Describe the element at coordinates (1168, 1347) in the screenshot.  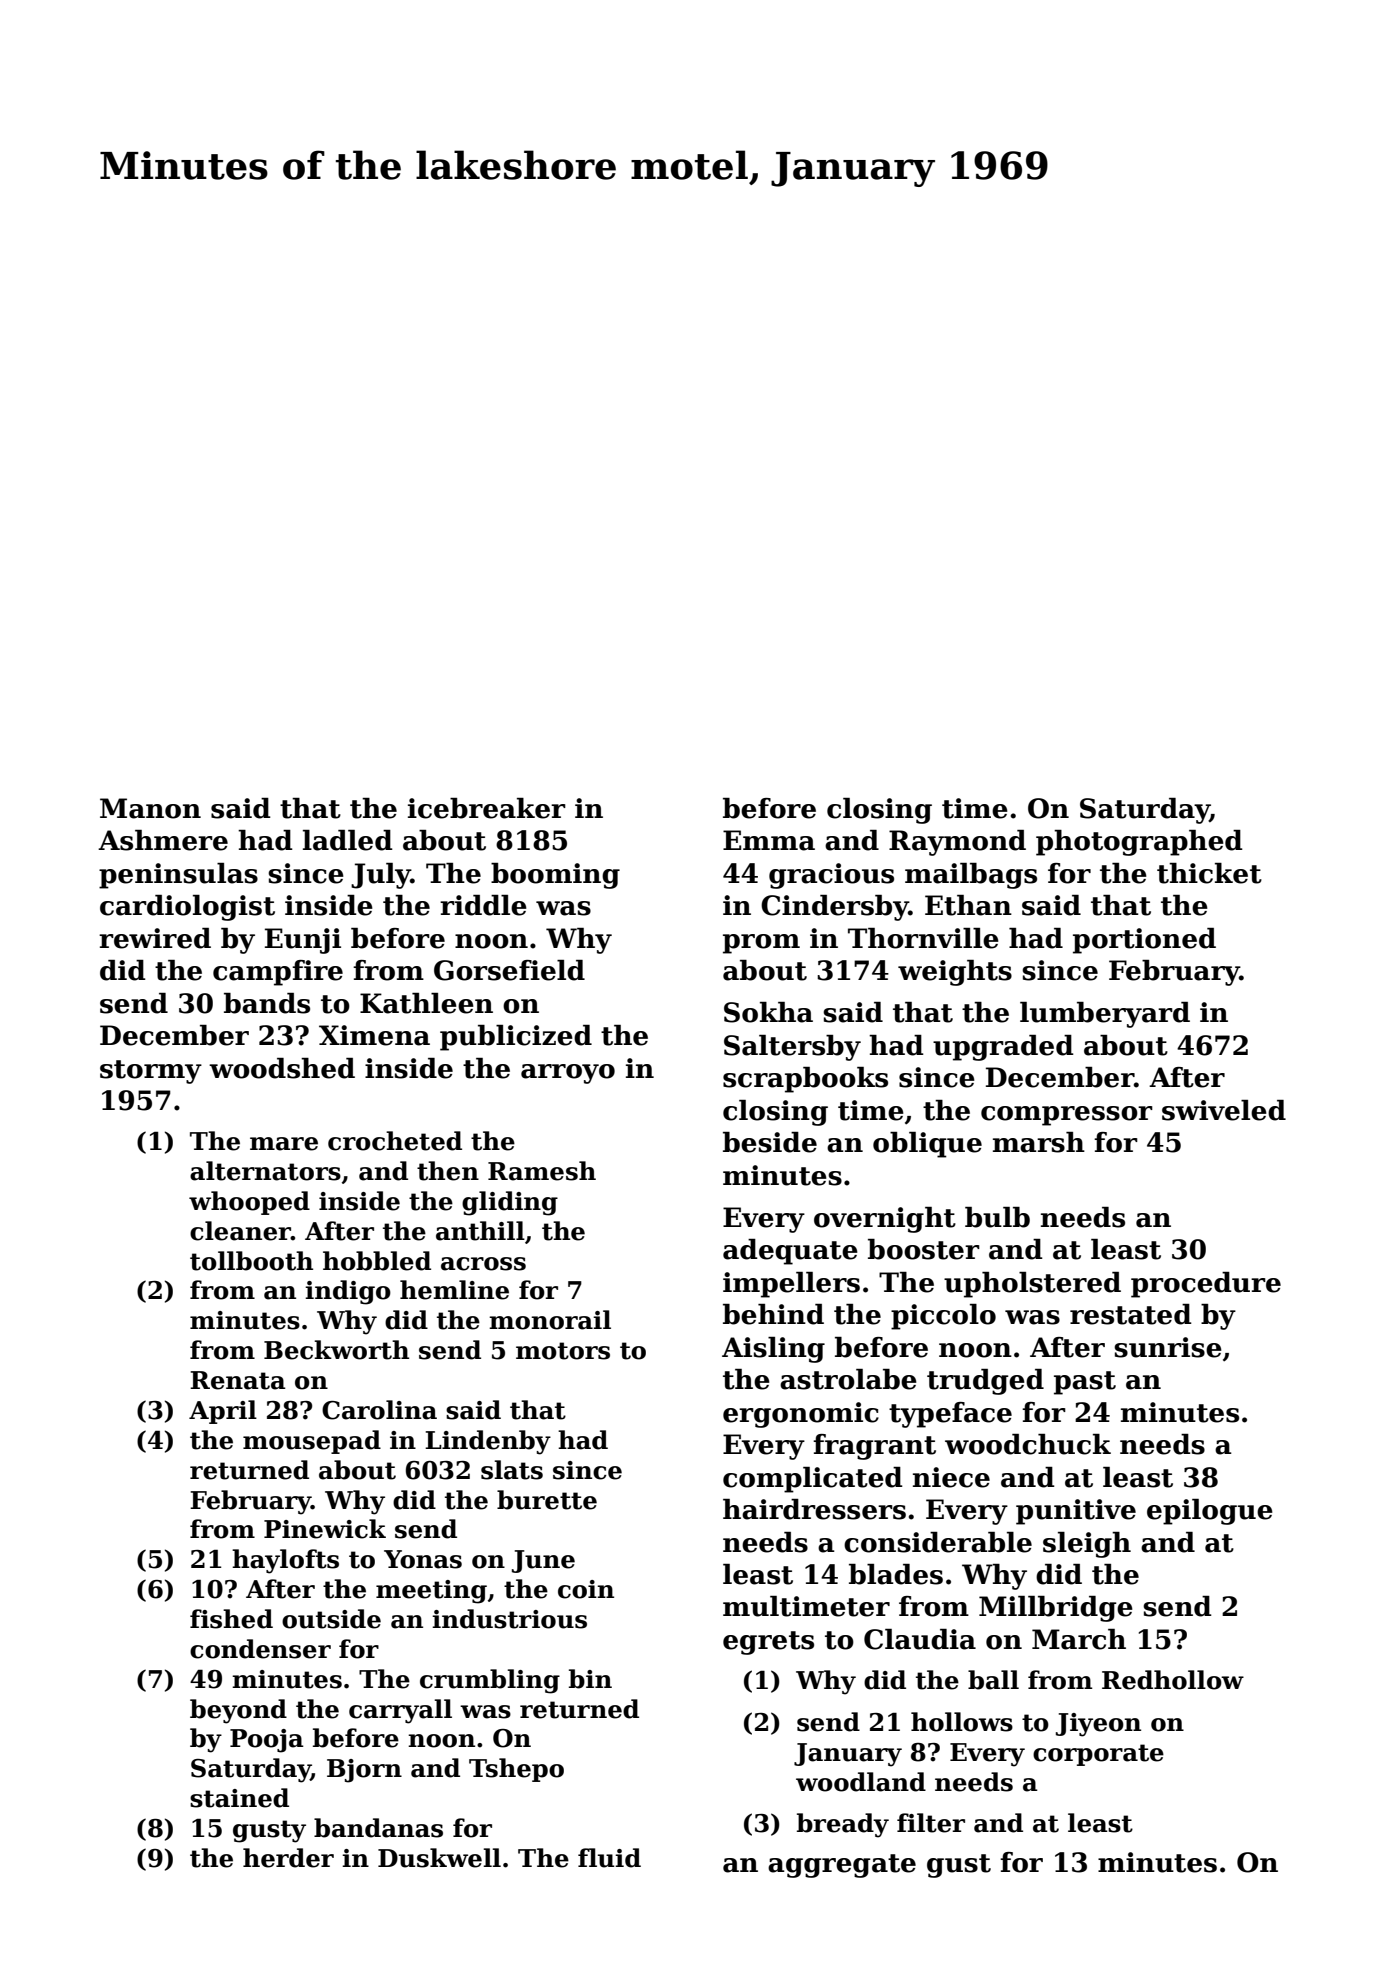
I see `sunrise` at that location.
